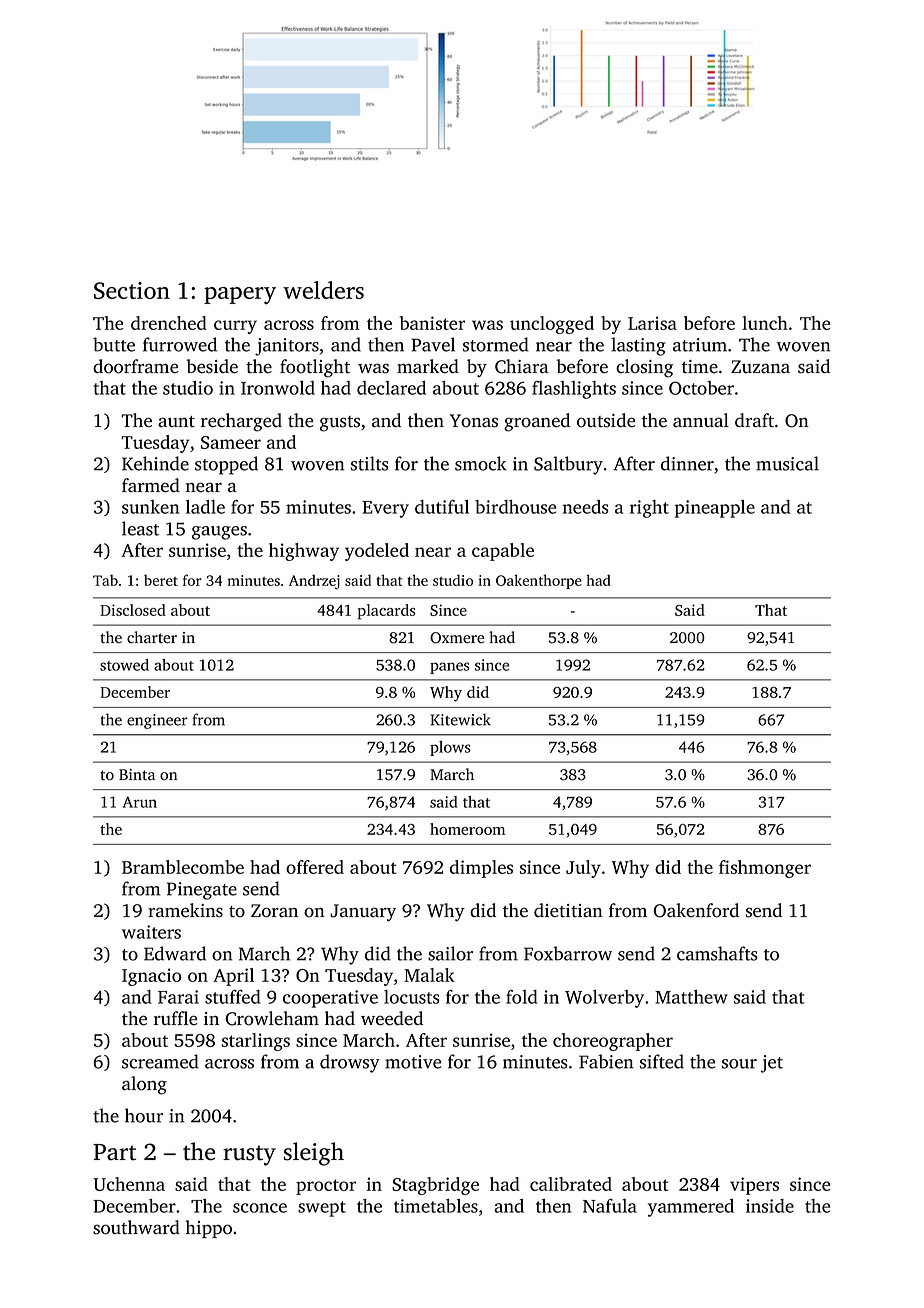  Describe the element at coordinates (235, 327) in the screenshot. I see `curry` at that location.
